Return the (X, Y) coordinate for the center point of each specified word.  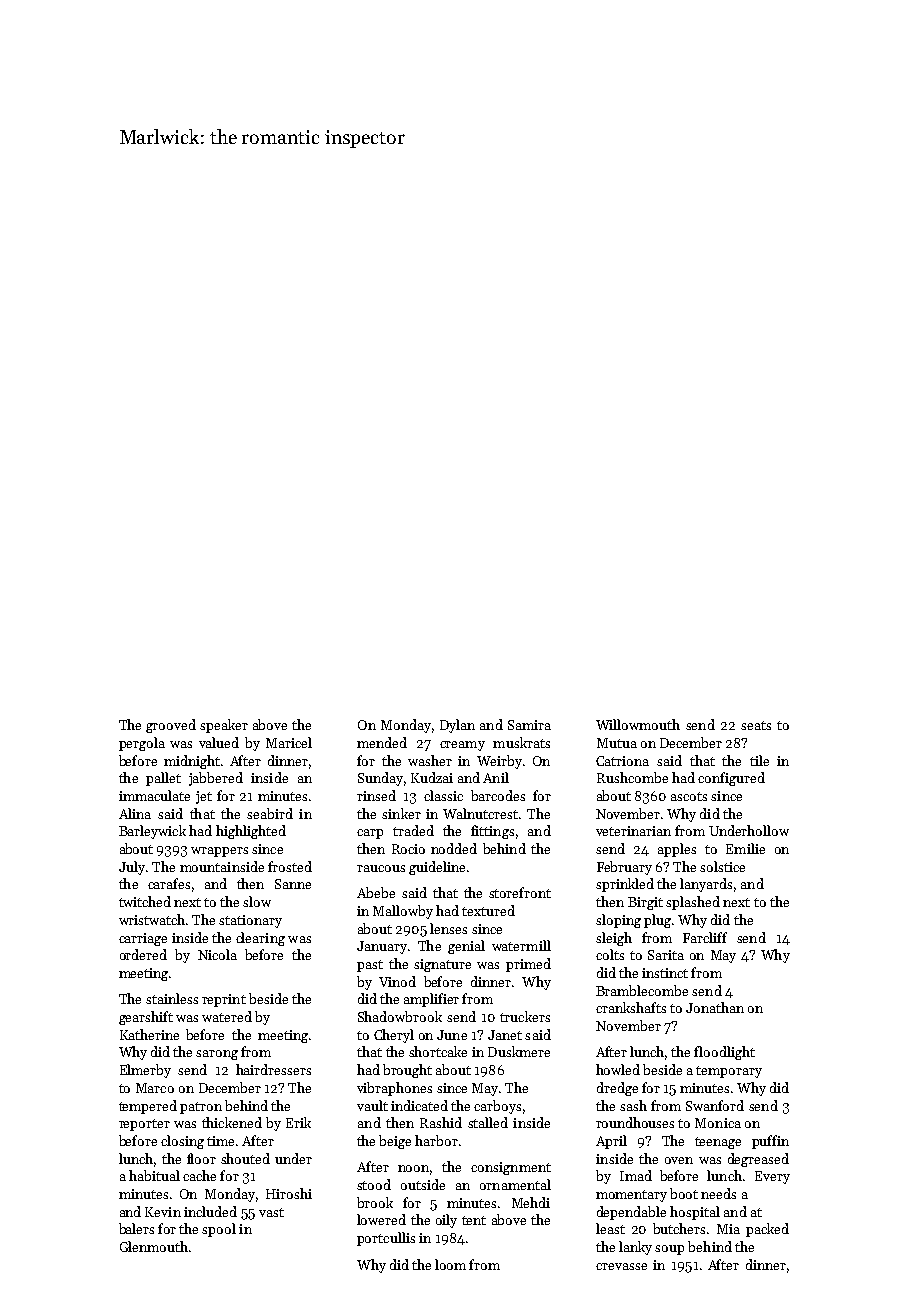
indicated (419, 1105)
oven (679, 1160)
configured (731, 779)
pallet (163, 779)
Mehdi (531, 1202)
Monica (718, 1123)
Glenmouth (154, 1246)
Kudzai (432, 777)
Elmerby (145, 1071)
